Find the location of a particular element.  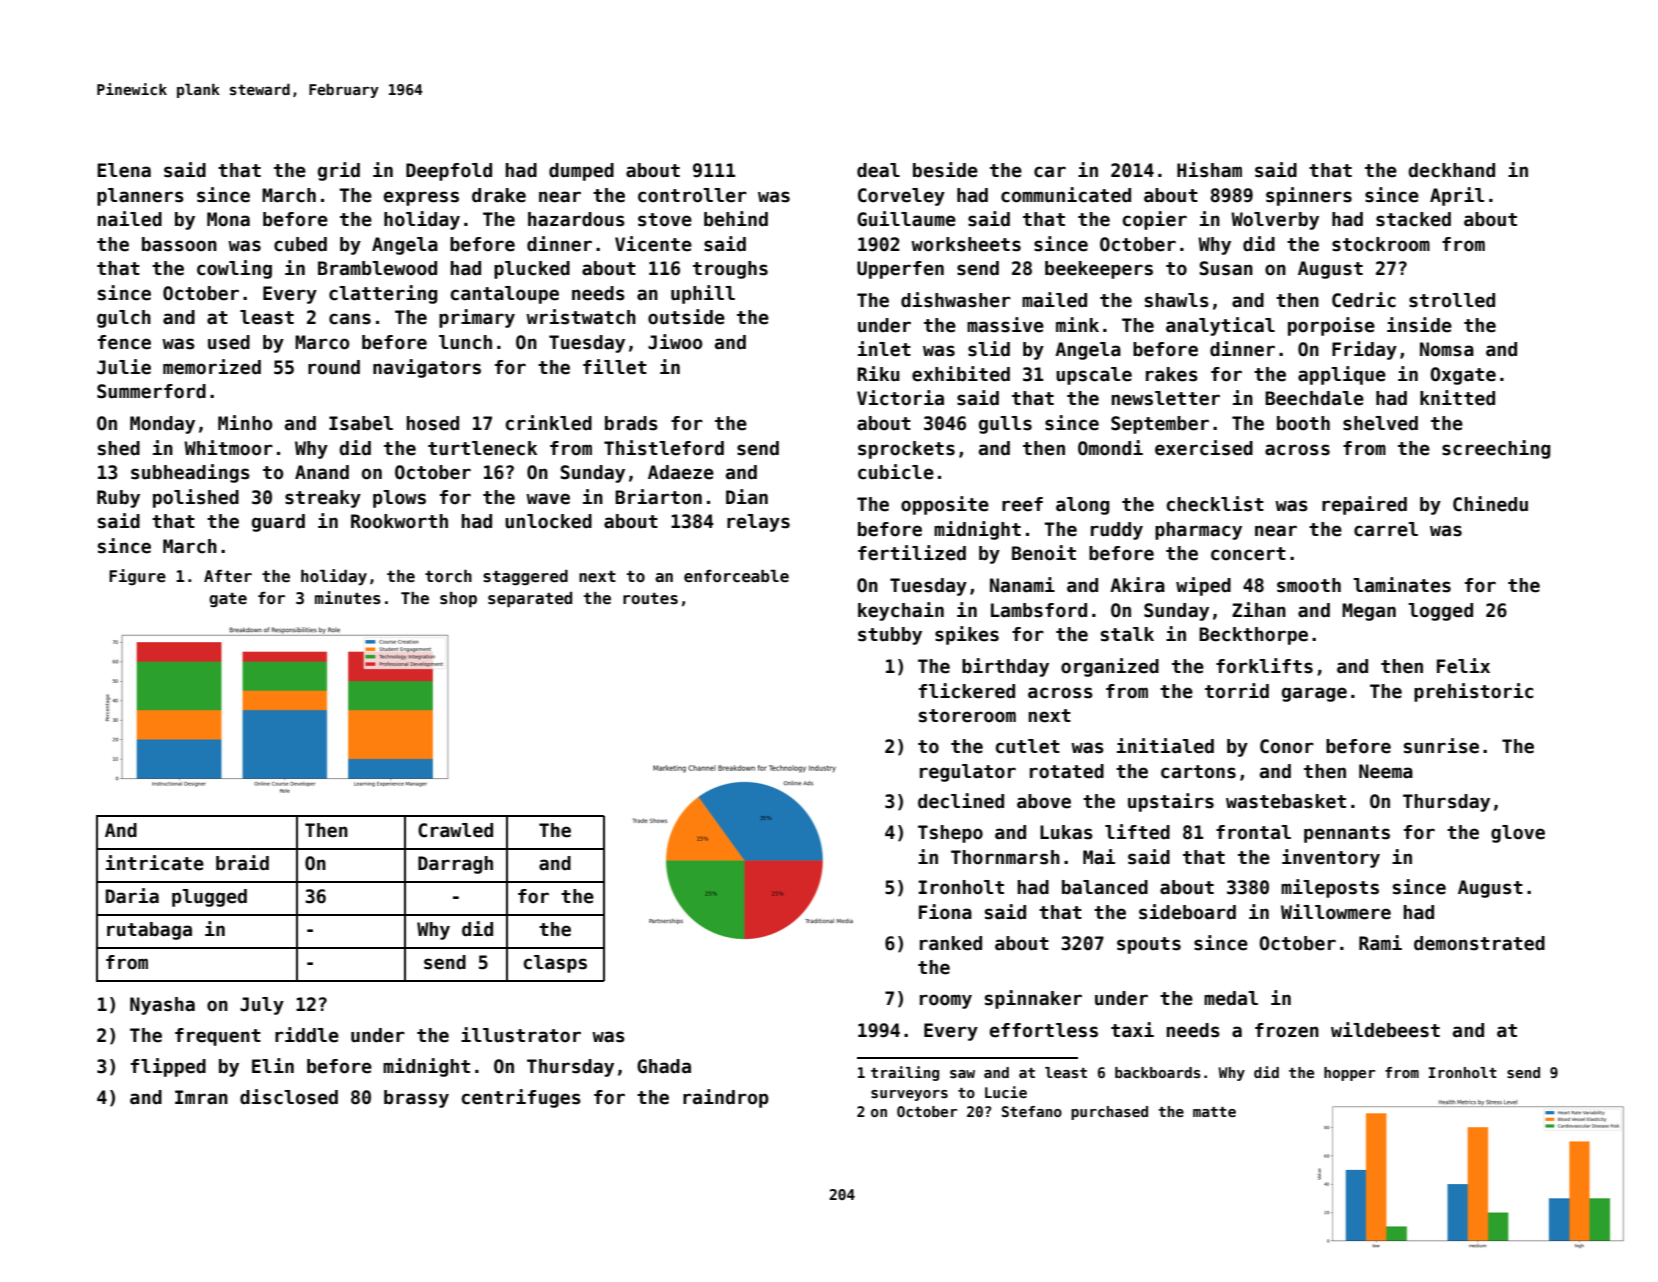

dumped is located at coordinates (581, 172).
